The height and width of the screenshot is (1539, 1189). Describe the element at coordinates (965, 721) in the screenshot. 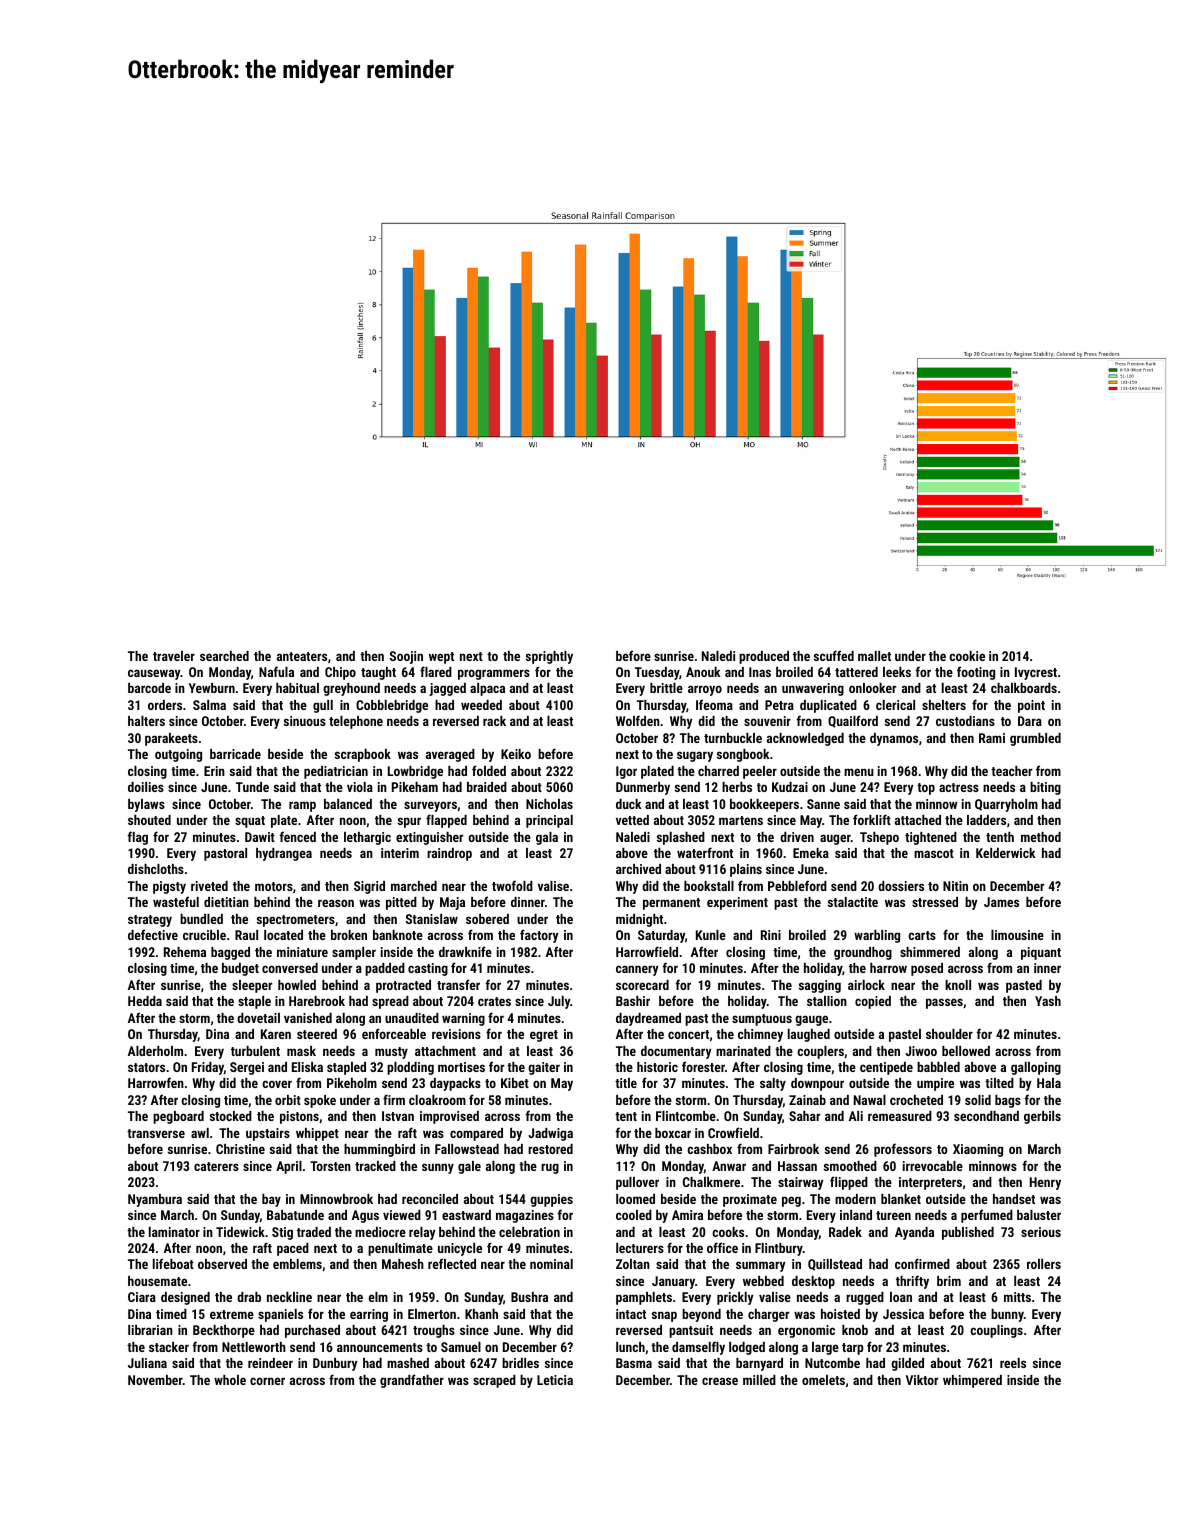

I see `custodians` at that location.
